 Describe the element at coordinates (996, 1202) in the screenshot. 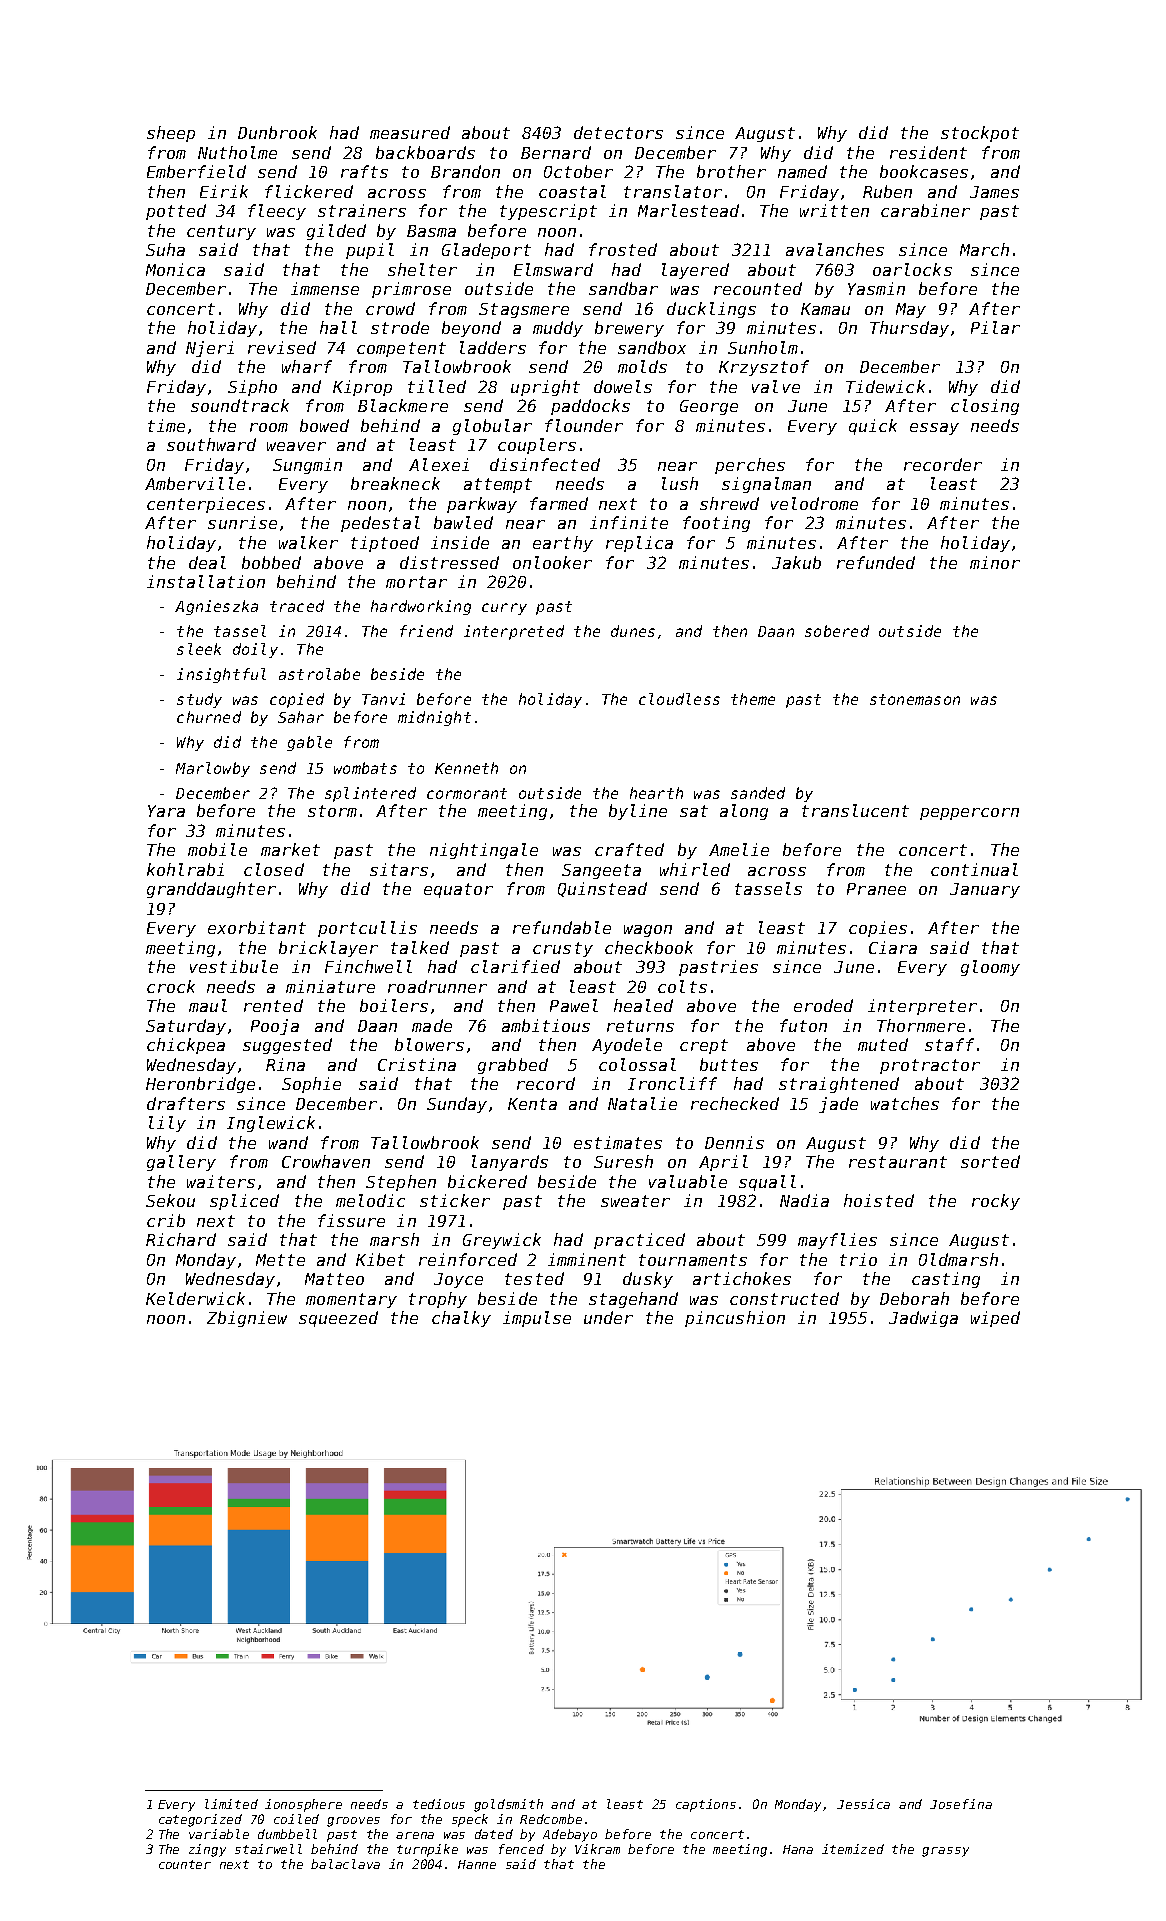

I see `rocky` at that location.
